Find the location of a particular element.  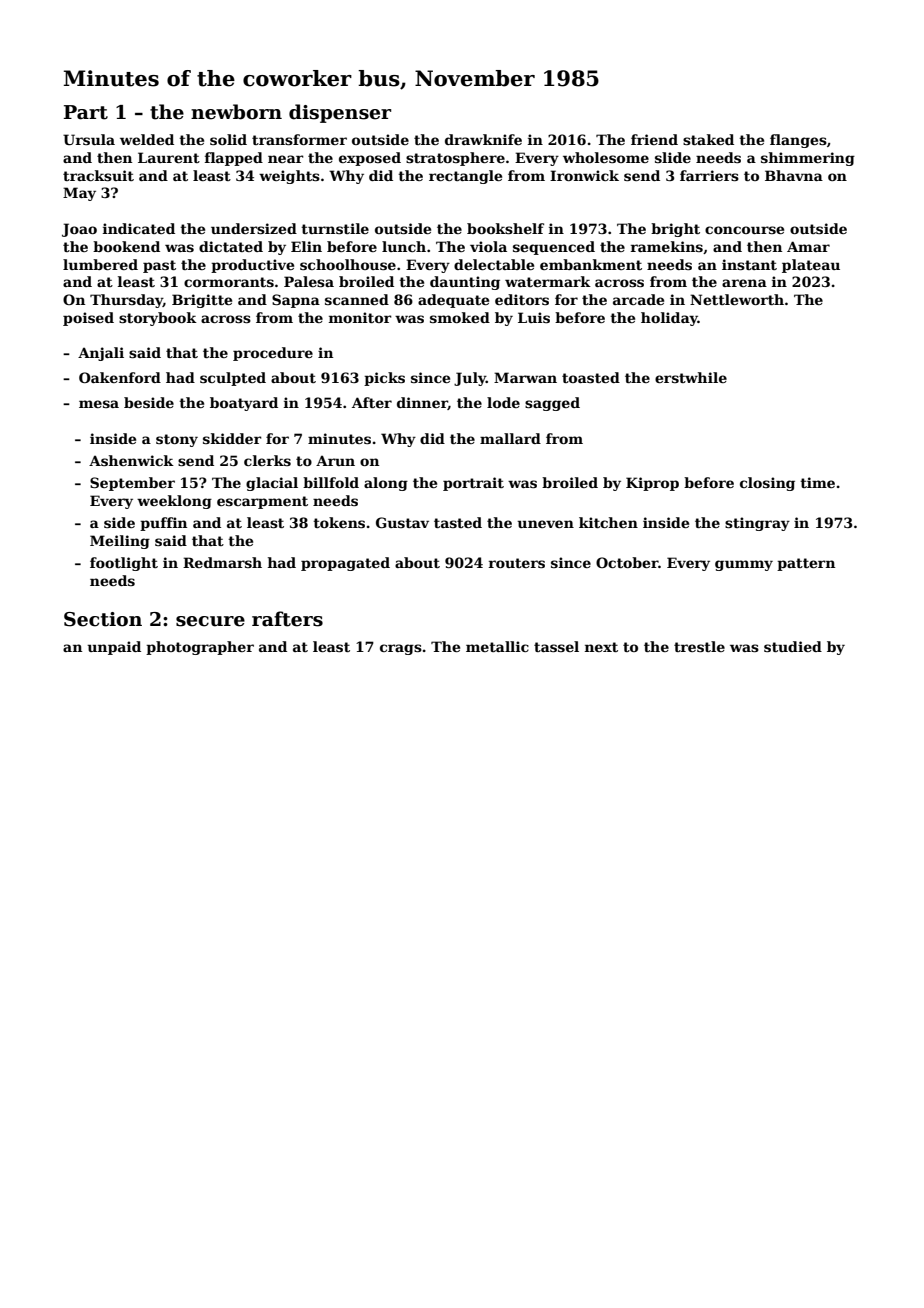

metallic is located at coordinates (497, 646).
